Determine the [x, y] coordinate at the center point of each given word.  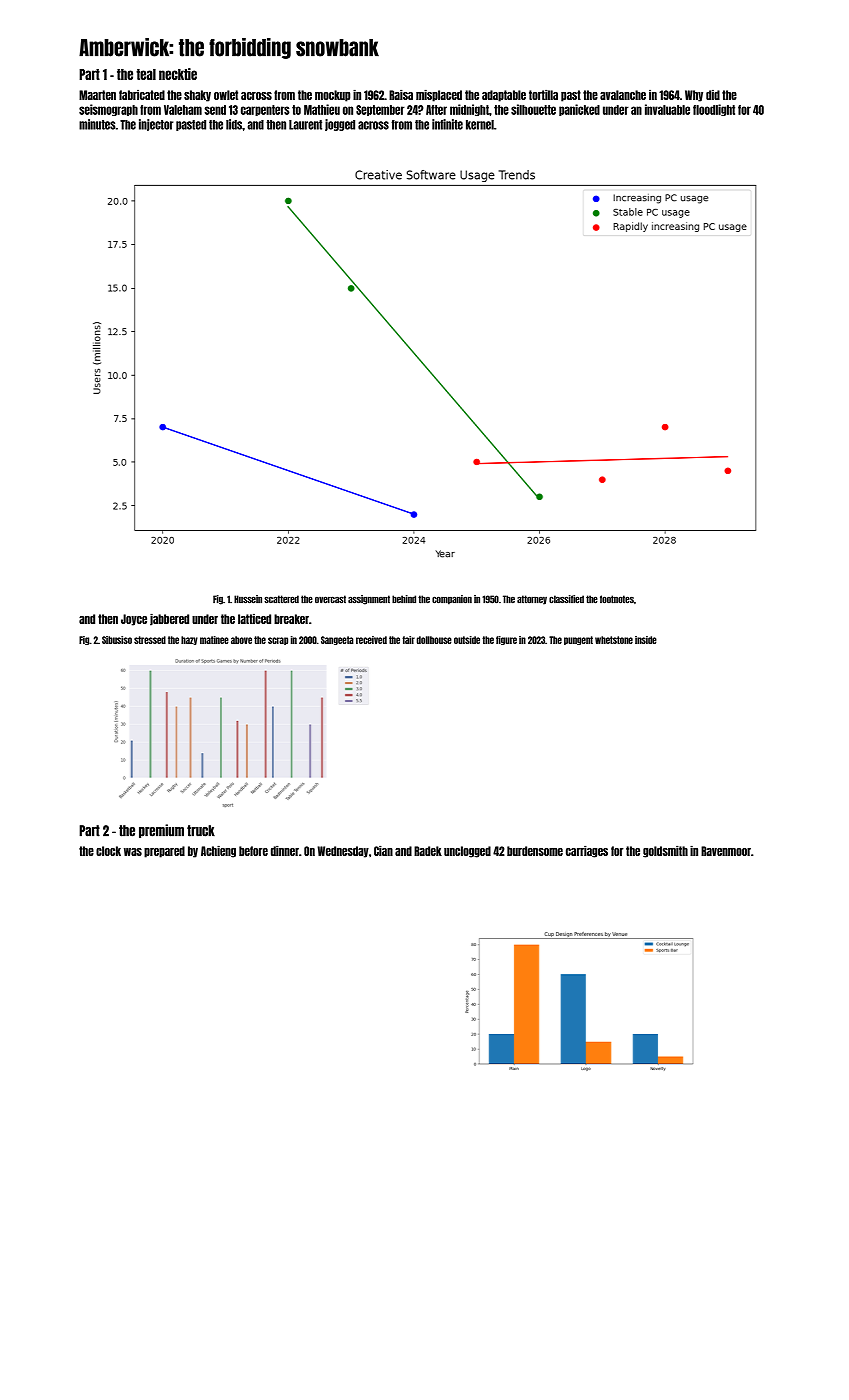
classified [566, 599]
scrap [278, 641]
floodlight [714, 110]
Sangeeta [337, 640]
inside [646, 640]
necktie [178, 74]
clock [108, 851]
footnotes [617, 599]
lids [234, 124]
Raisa [401, 94]
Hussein [248, 599]
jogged [340, 125]
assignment [369, 600]
